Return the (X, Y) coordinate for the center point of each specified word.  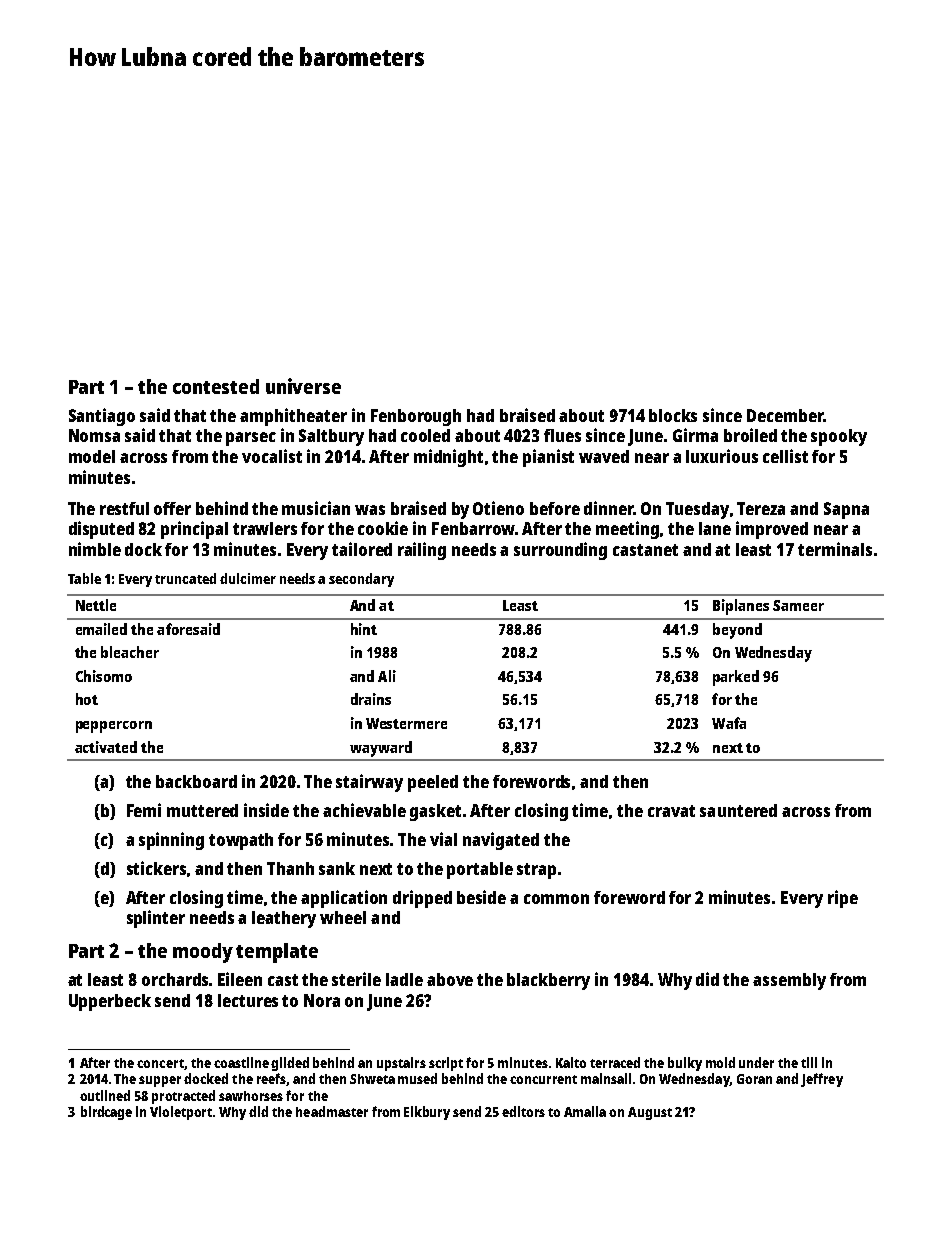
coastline (241, 1062)
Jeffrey (822, 1080)
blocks (673, 415)
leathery (284, 919)
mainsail (606, 1078)
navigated (501, 841)
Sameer (798, 605)
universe (303, 386)
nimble (95, 549)
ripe (843, 899)
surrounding (560, 551)
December (785, 415)
